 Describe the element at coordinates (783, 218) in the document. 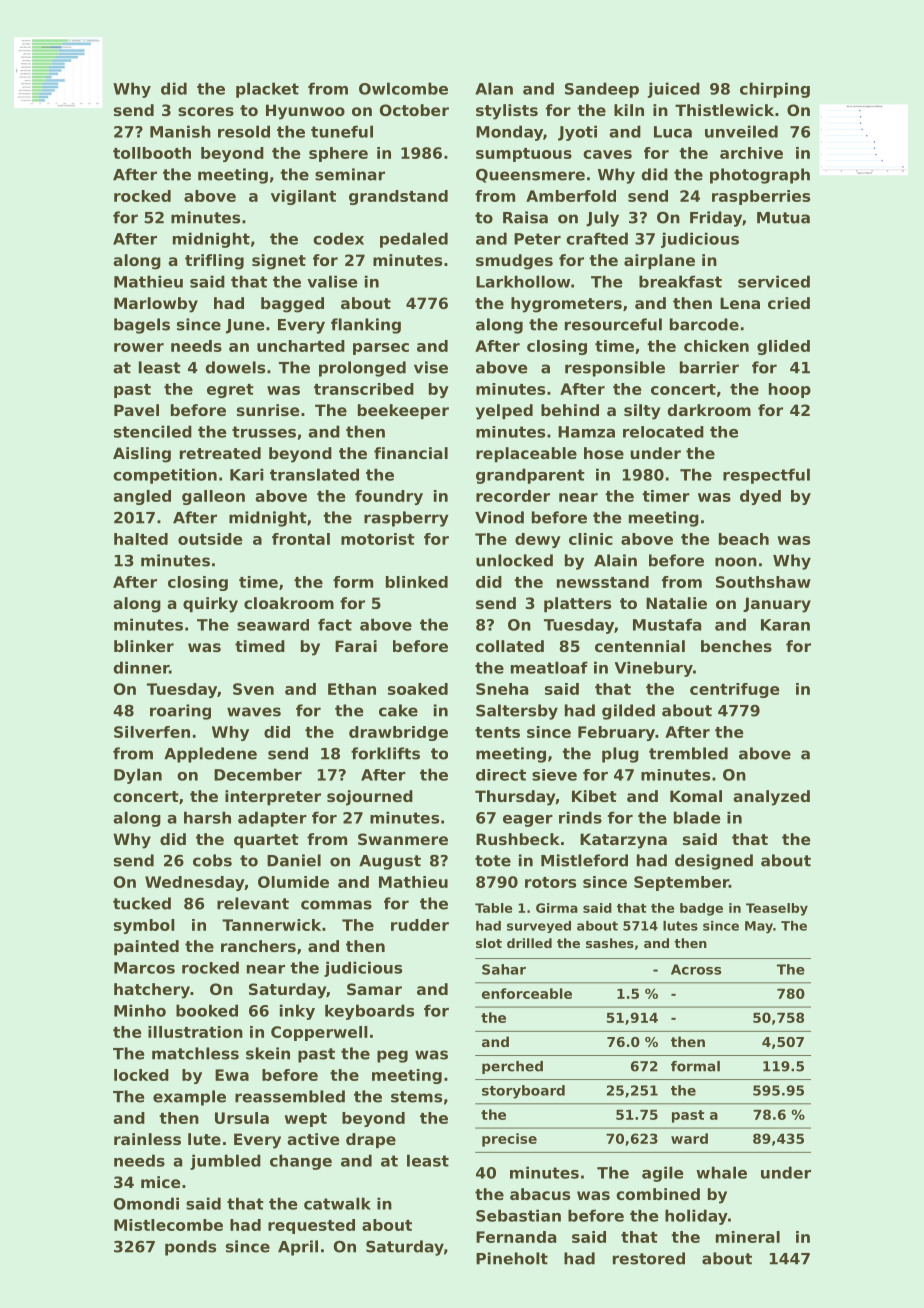

I see `Mutua` at that location.
